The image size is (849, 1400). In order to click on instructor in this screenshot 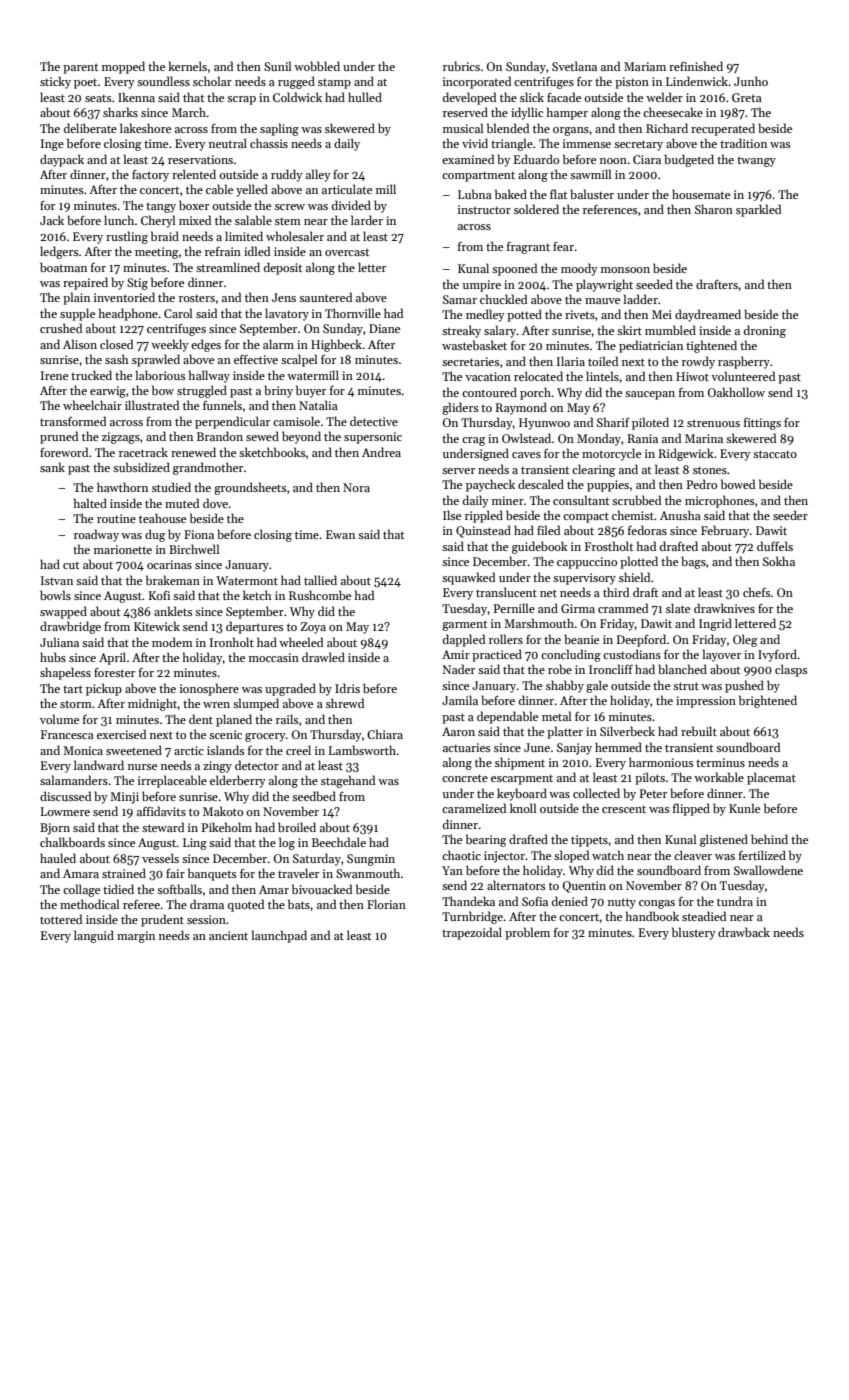, I will do `click(484, 209)`.
